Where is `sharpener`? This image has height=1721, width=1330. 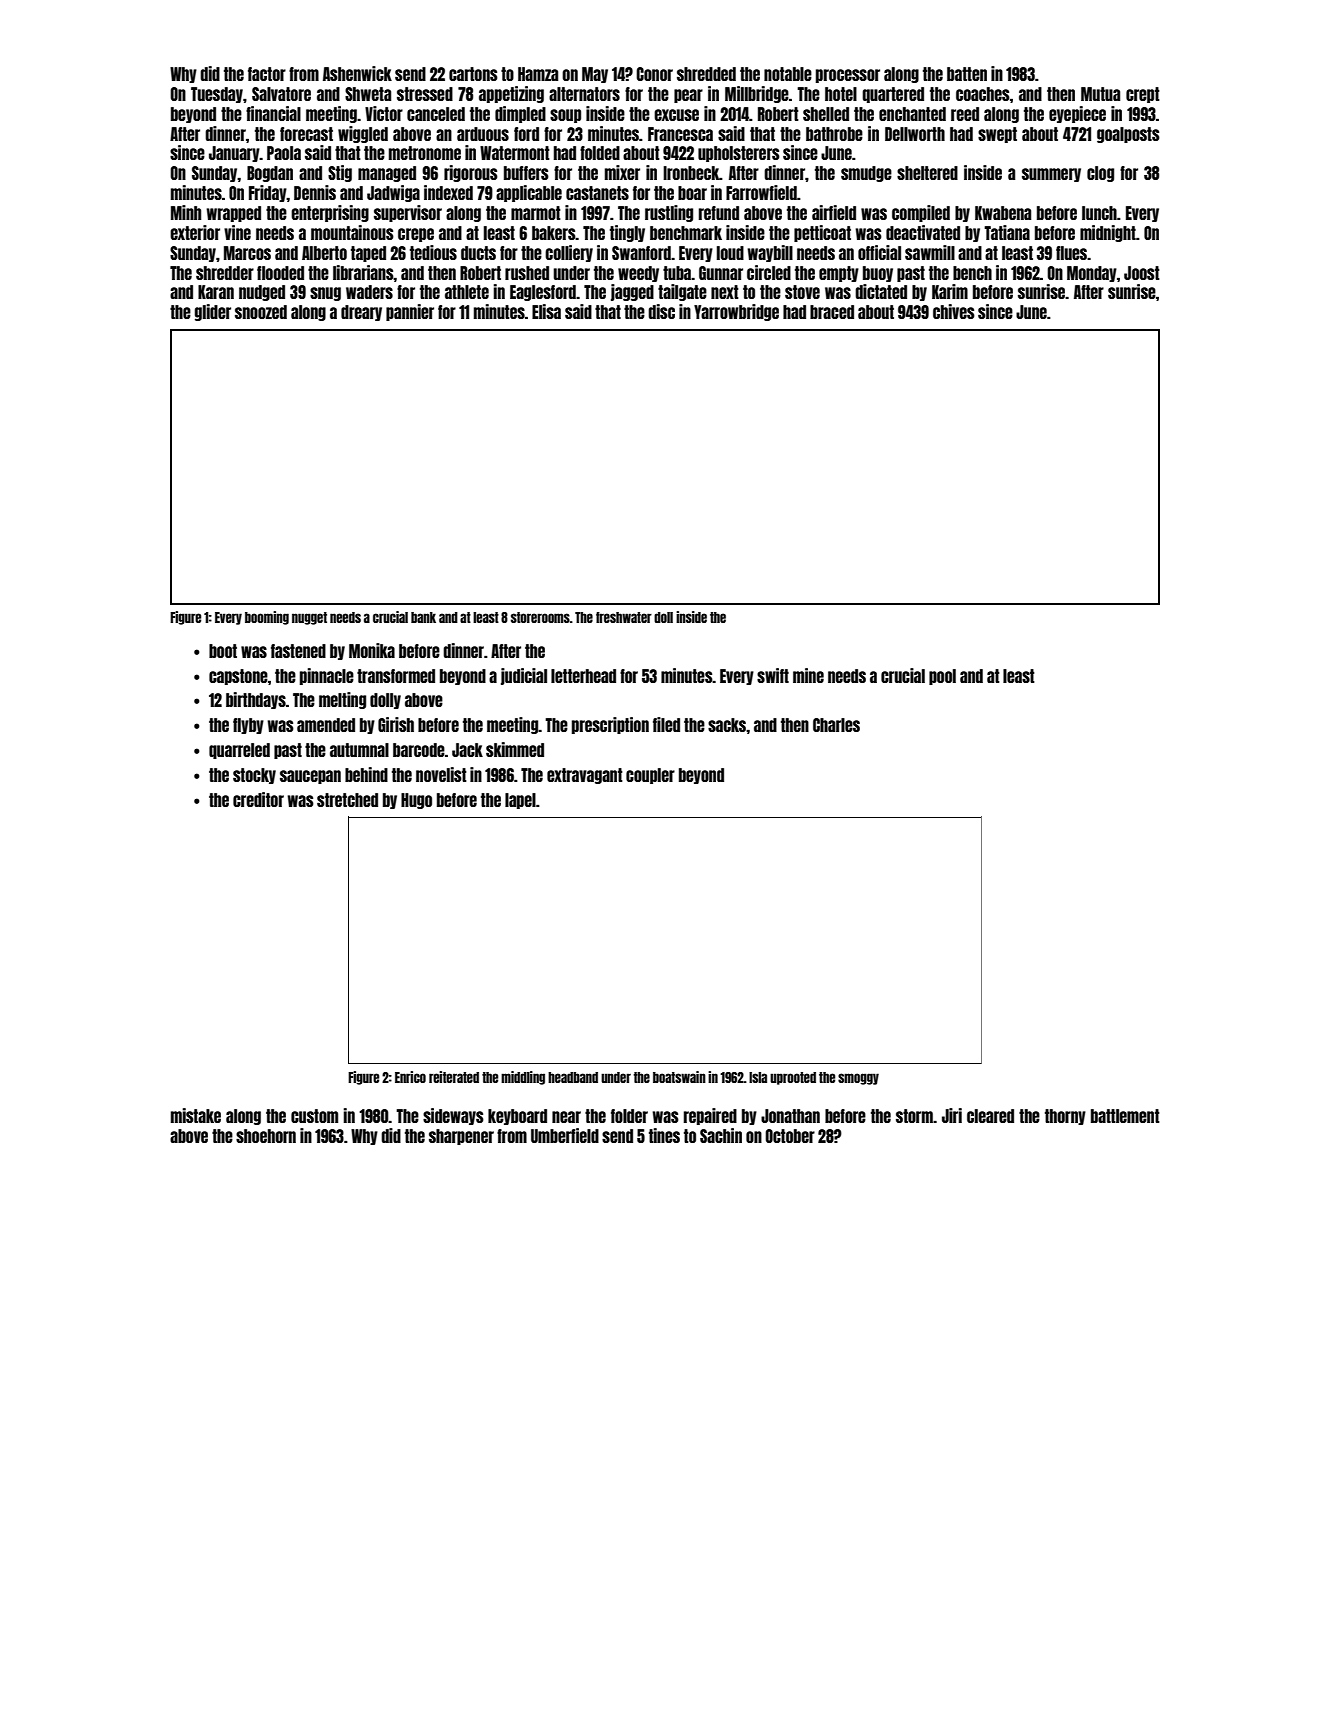
sharpener is located at coordinates (461, 1137).
